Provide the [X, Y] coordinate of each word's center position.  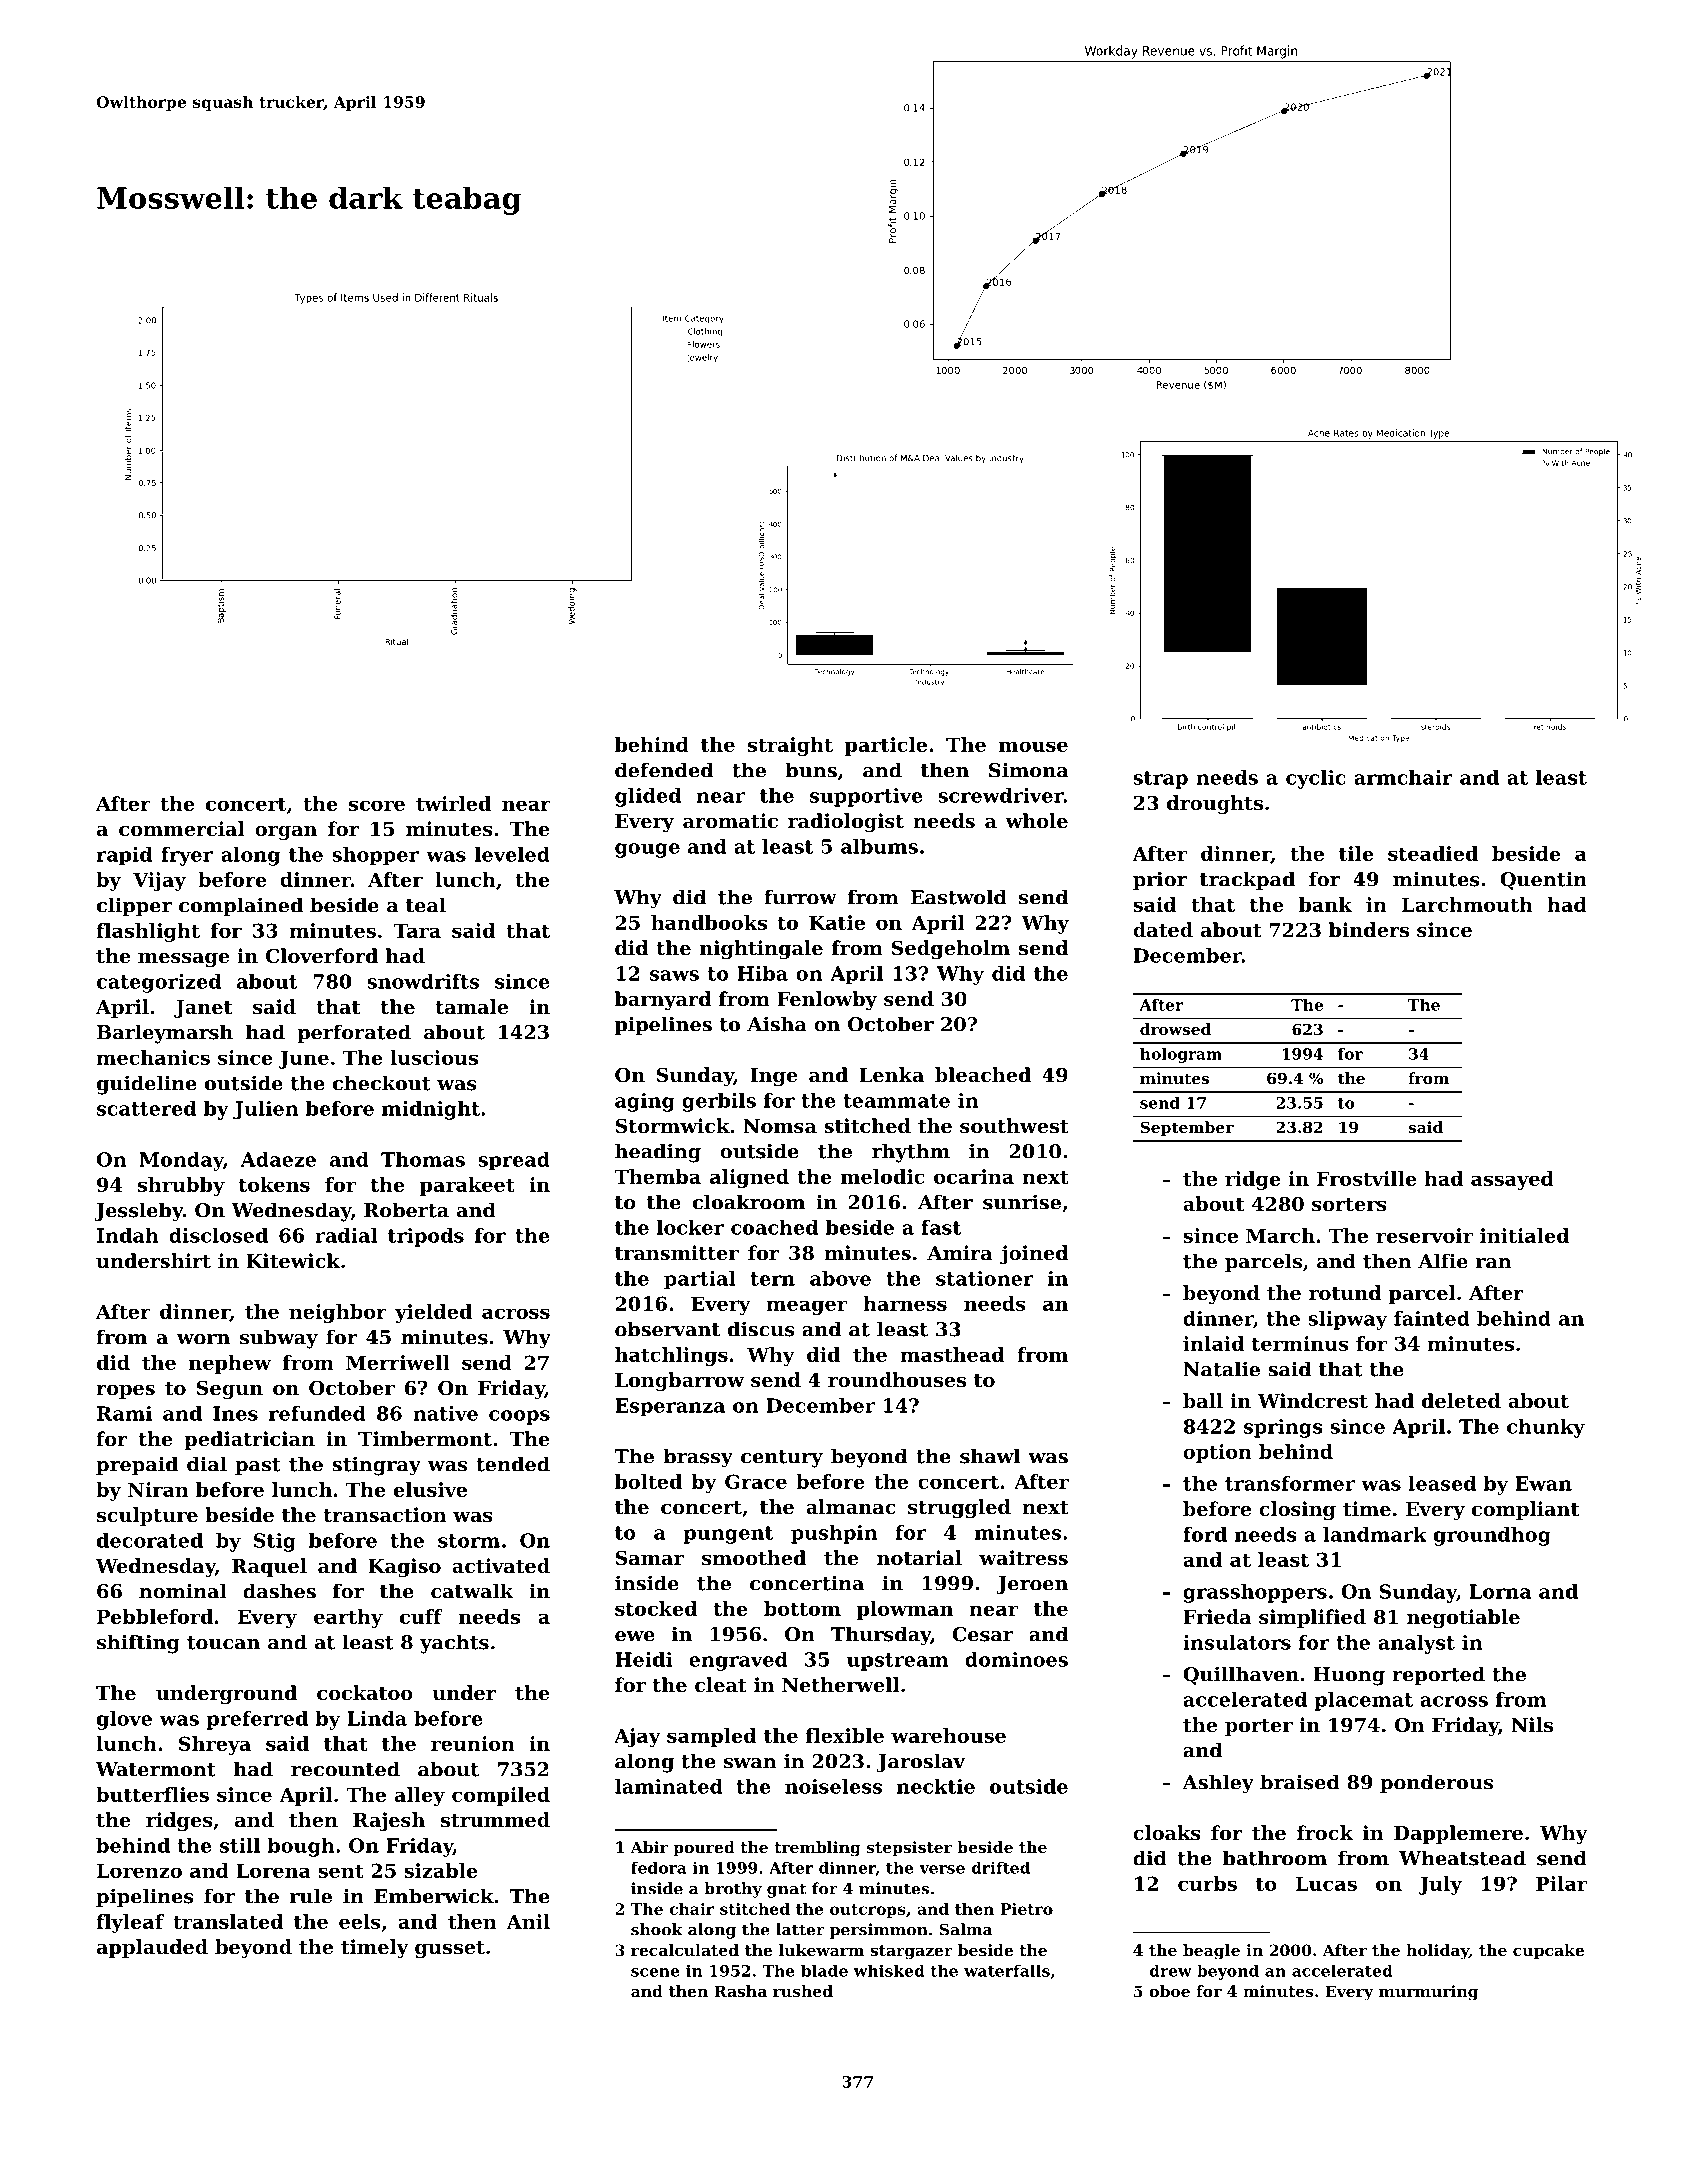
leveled [512, 854]
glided [648, 797]
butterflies [152, 1794]
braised [1300, 1782]
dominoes [1016, 1659]
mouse [1033, 746]
